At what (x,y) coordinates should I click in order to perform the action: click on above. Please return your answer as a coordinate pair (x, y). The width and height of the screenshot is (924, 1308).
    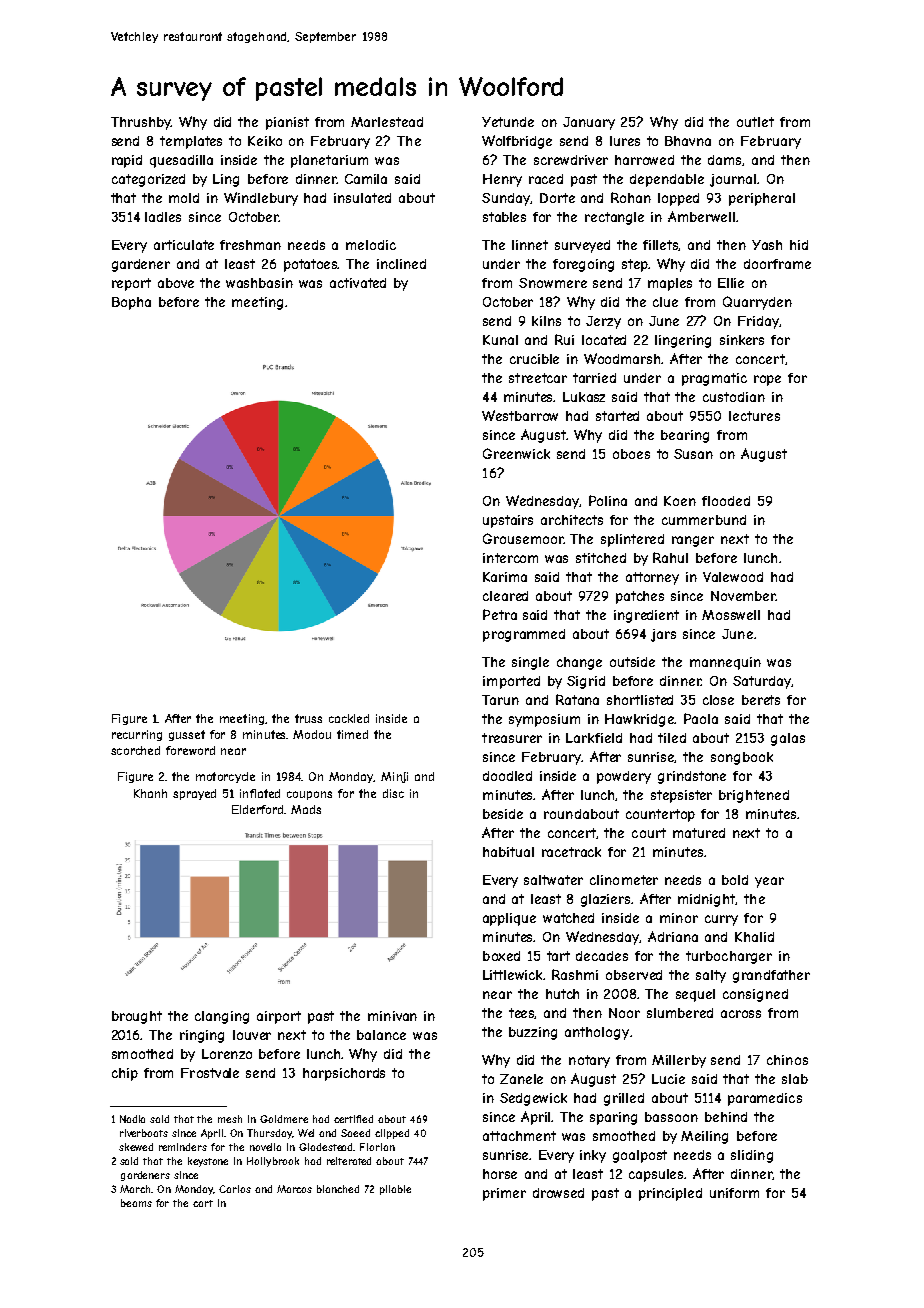
    Looking at the image, I should click on (176, 283).
